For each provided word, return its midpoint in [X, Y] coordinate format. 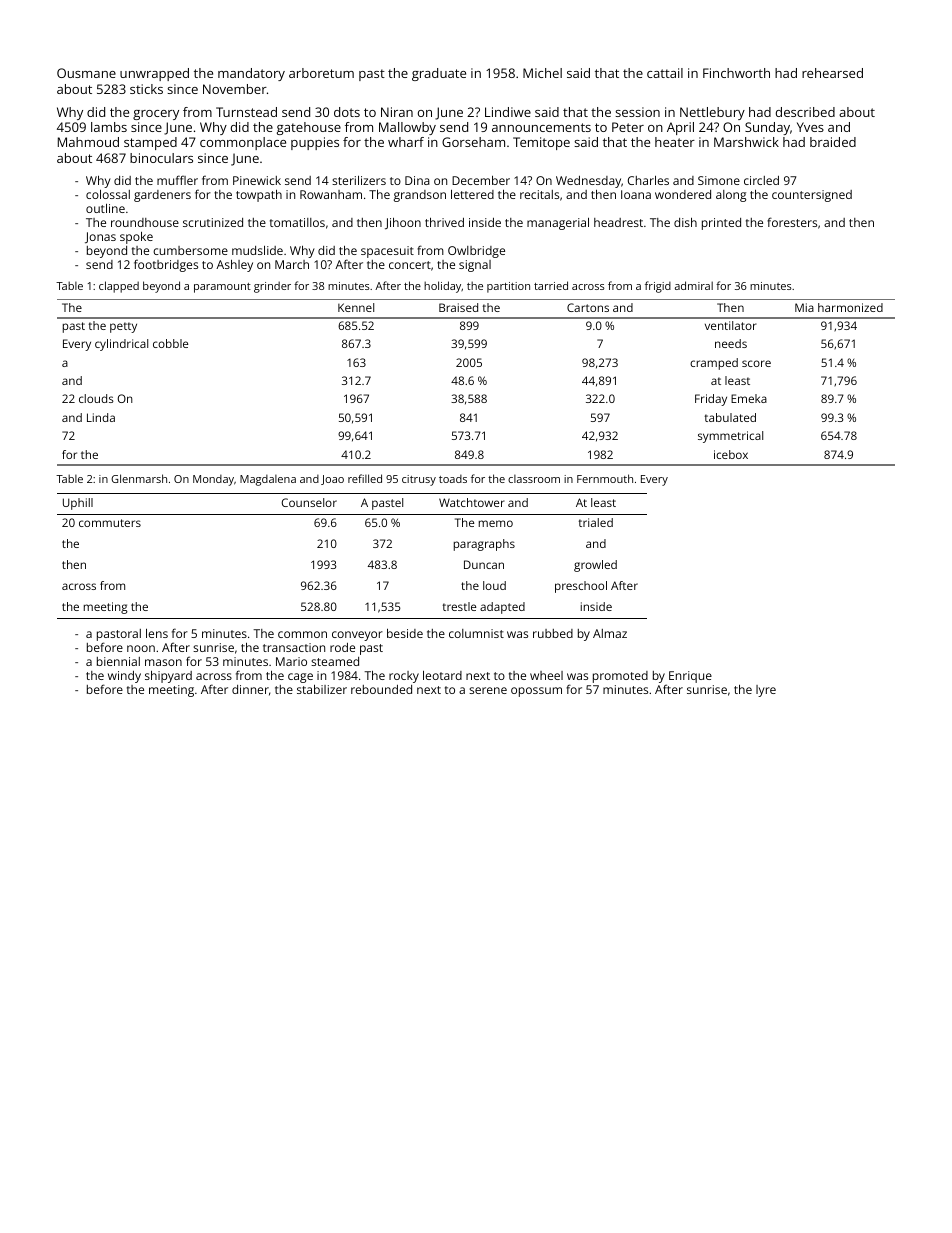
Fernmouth [605, 478]
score [756, 363]
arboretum [321, 73]
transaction [294, 647]
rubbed [553, 633]
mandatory [251, 74]
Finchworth [736, 73]
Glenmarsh [139, 478]
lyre [766, 691]
